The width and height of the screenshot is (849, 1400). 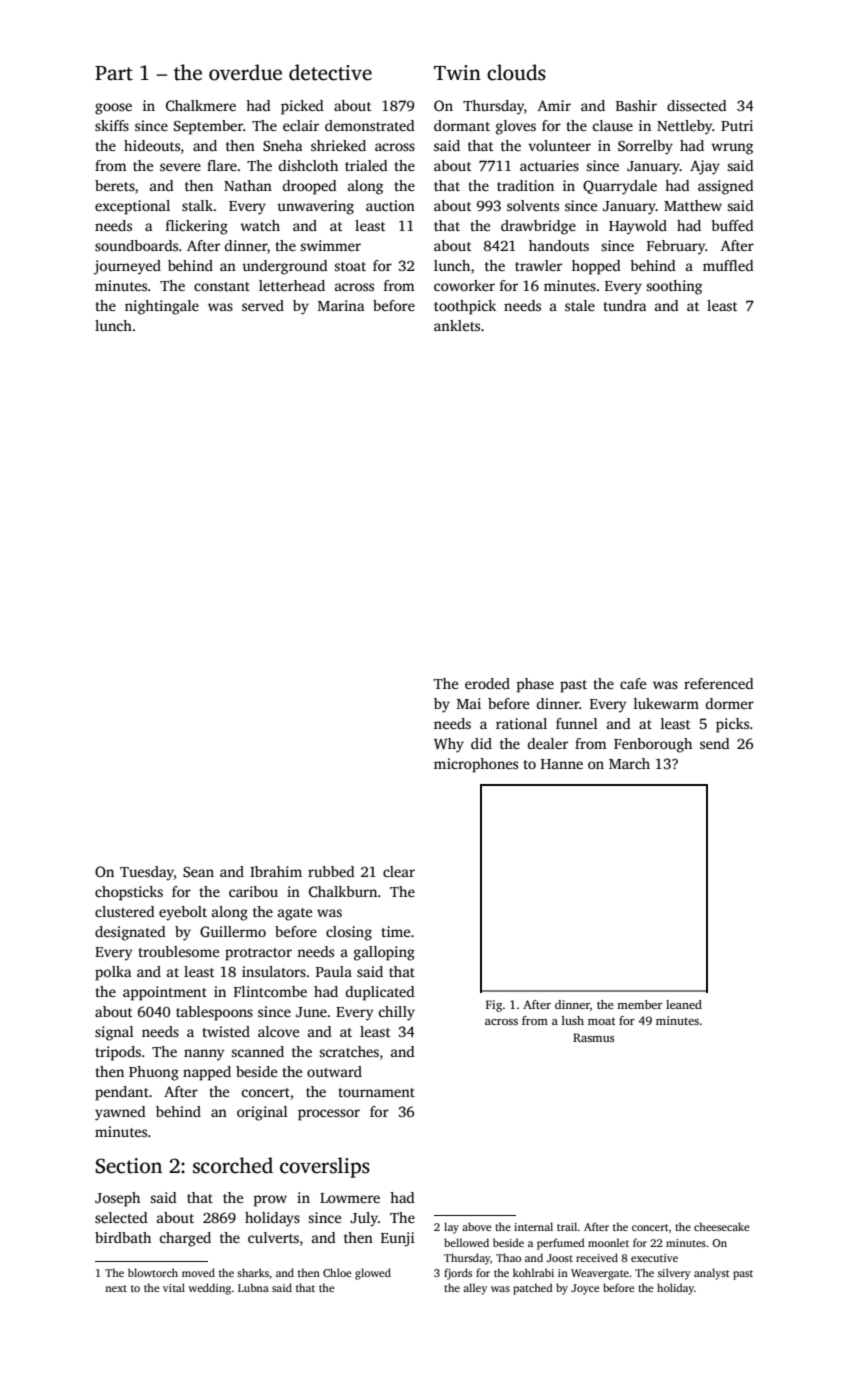 What do you see at coordinates (341, 305) in the screenshot?
I see `Marina` at bounding box center [341, 305].
